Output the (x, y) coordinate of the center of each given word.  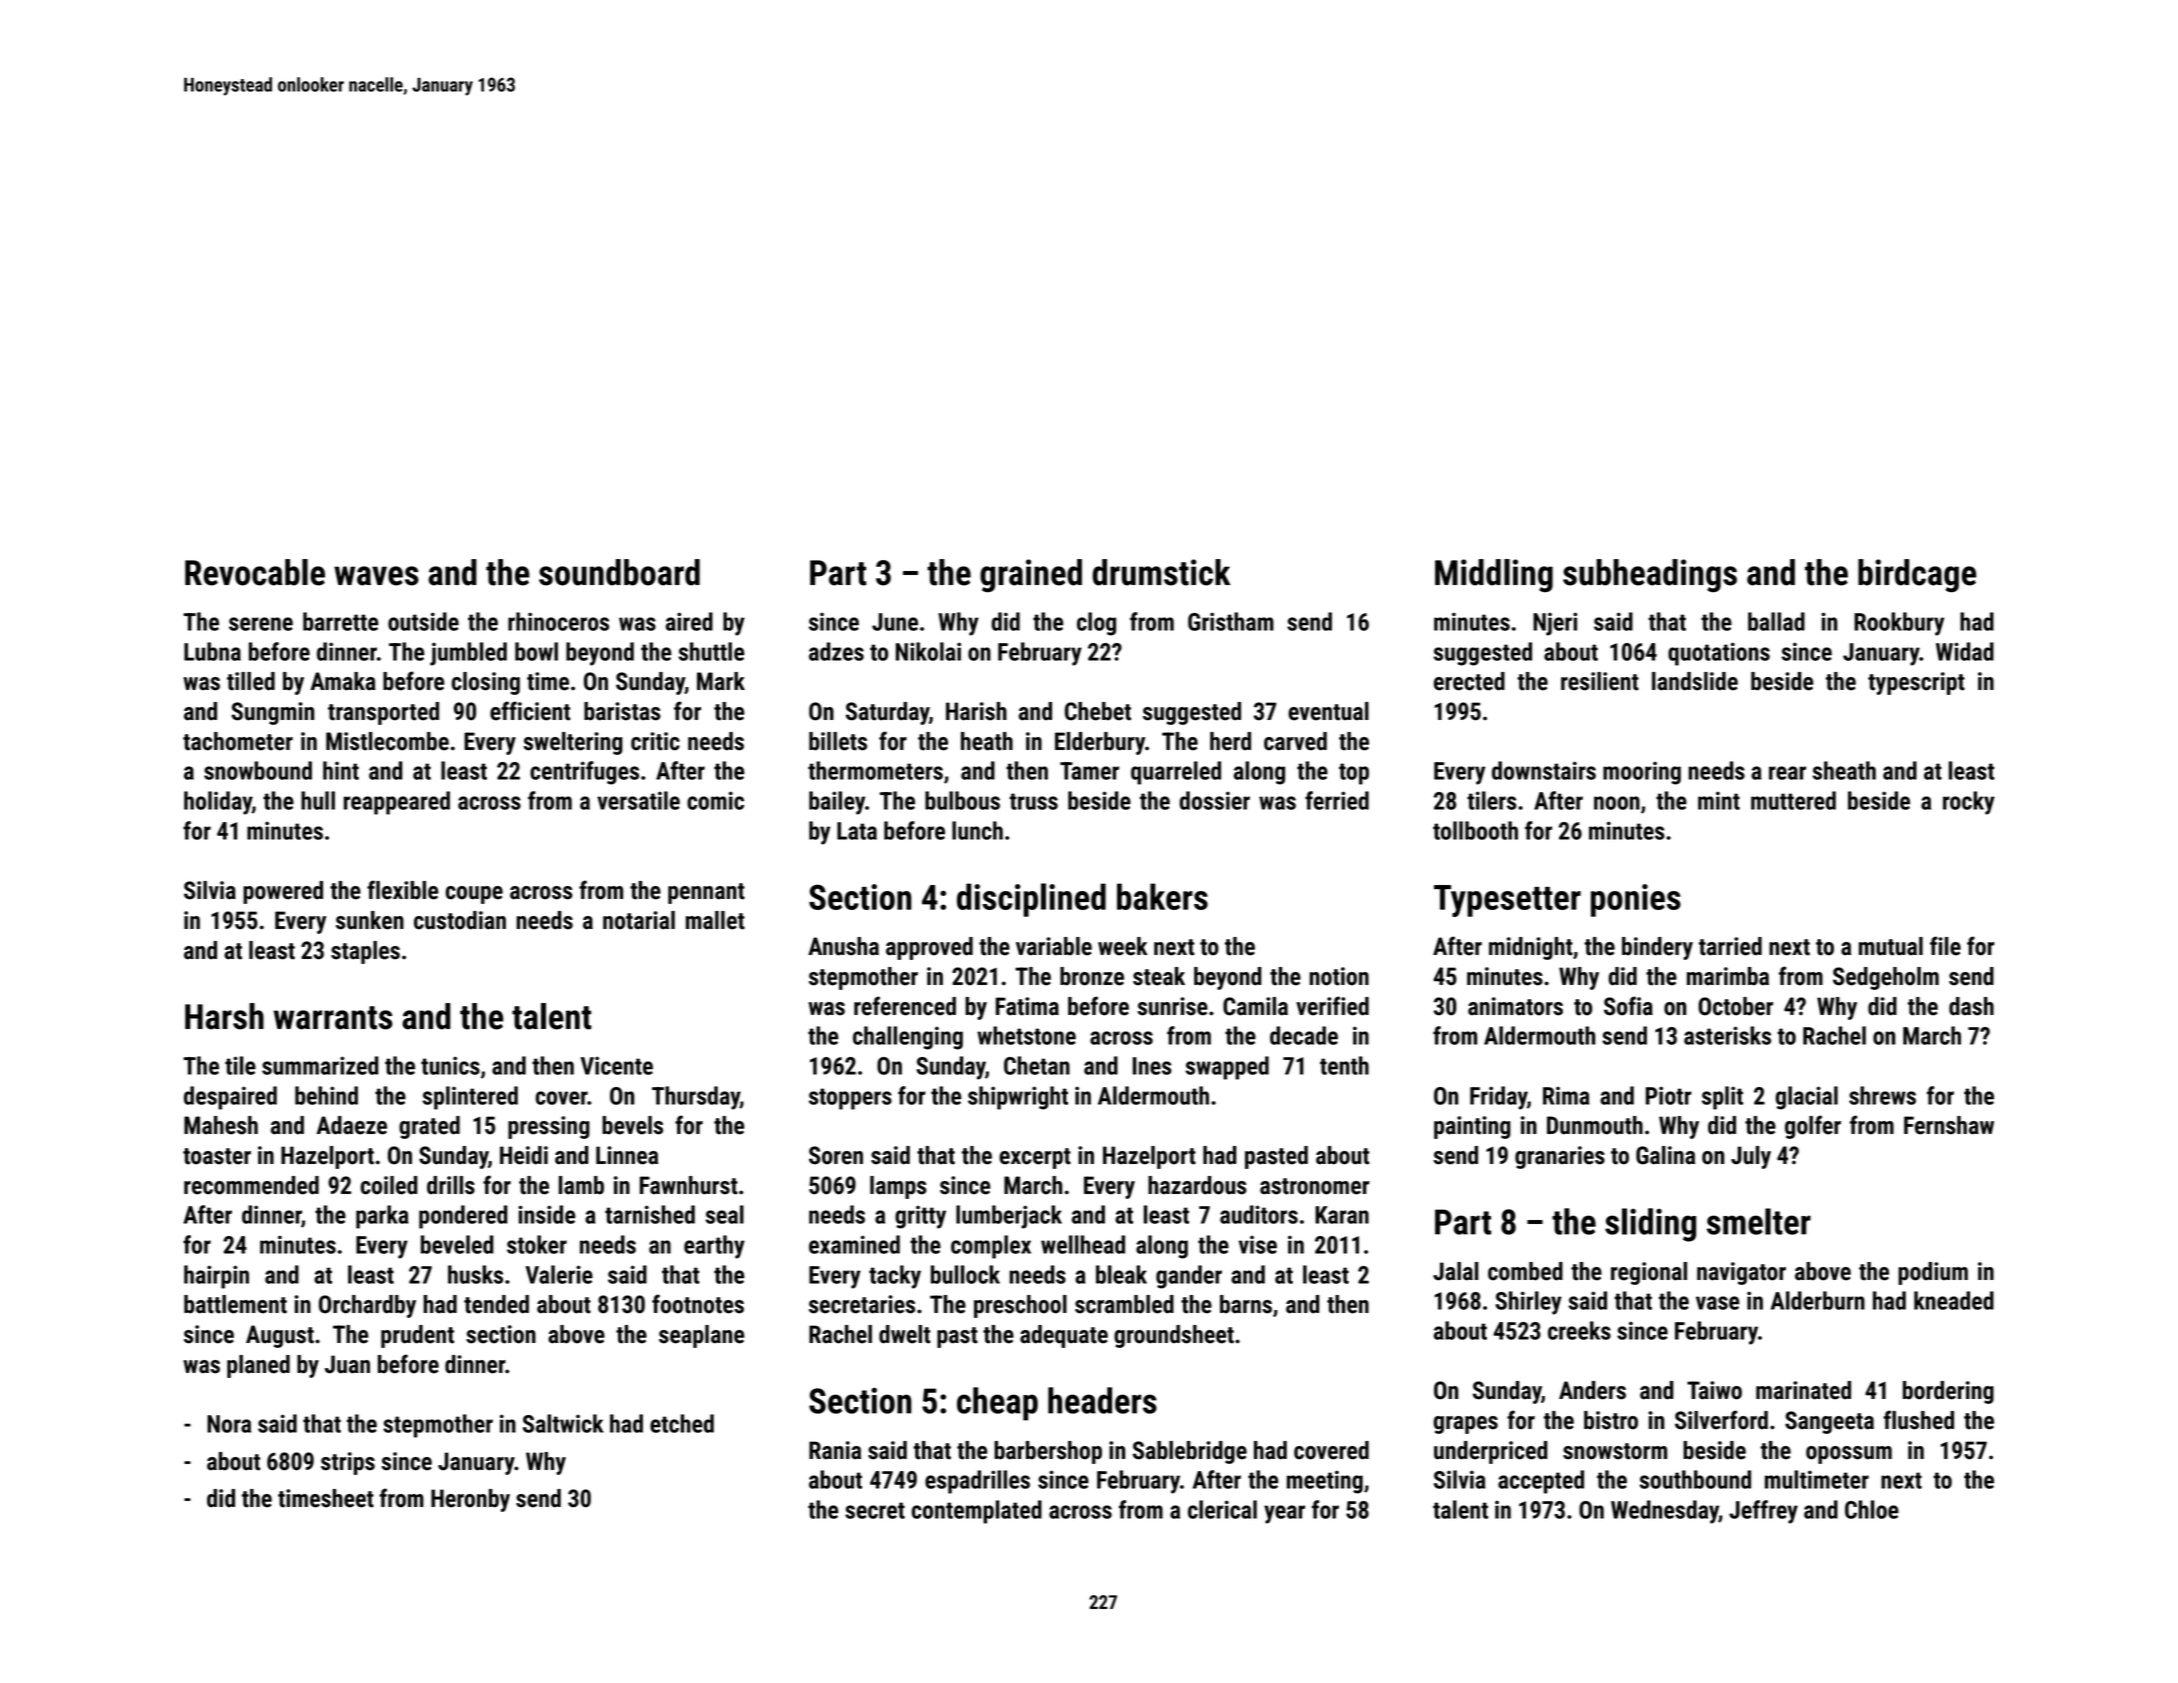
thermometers (875, 770)
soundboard (619, 572)
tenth (1344, 1065)
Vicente (616, 1065)
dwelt (904, 1334)
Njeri (1555, 624)
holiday (218, 803)
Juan (347, 1364)
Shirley (1528, 1303)
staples (365, 952)
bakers (1162, 896)
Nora (229, 1424)
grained (1031, 576)
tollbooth (1475, 830)
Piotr (1668, 1095)
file (1945, 946)
